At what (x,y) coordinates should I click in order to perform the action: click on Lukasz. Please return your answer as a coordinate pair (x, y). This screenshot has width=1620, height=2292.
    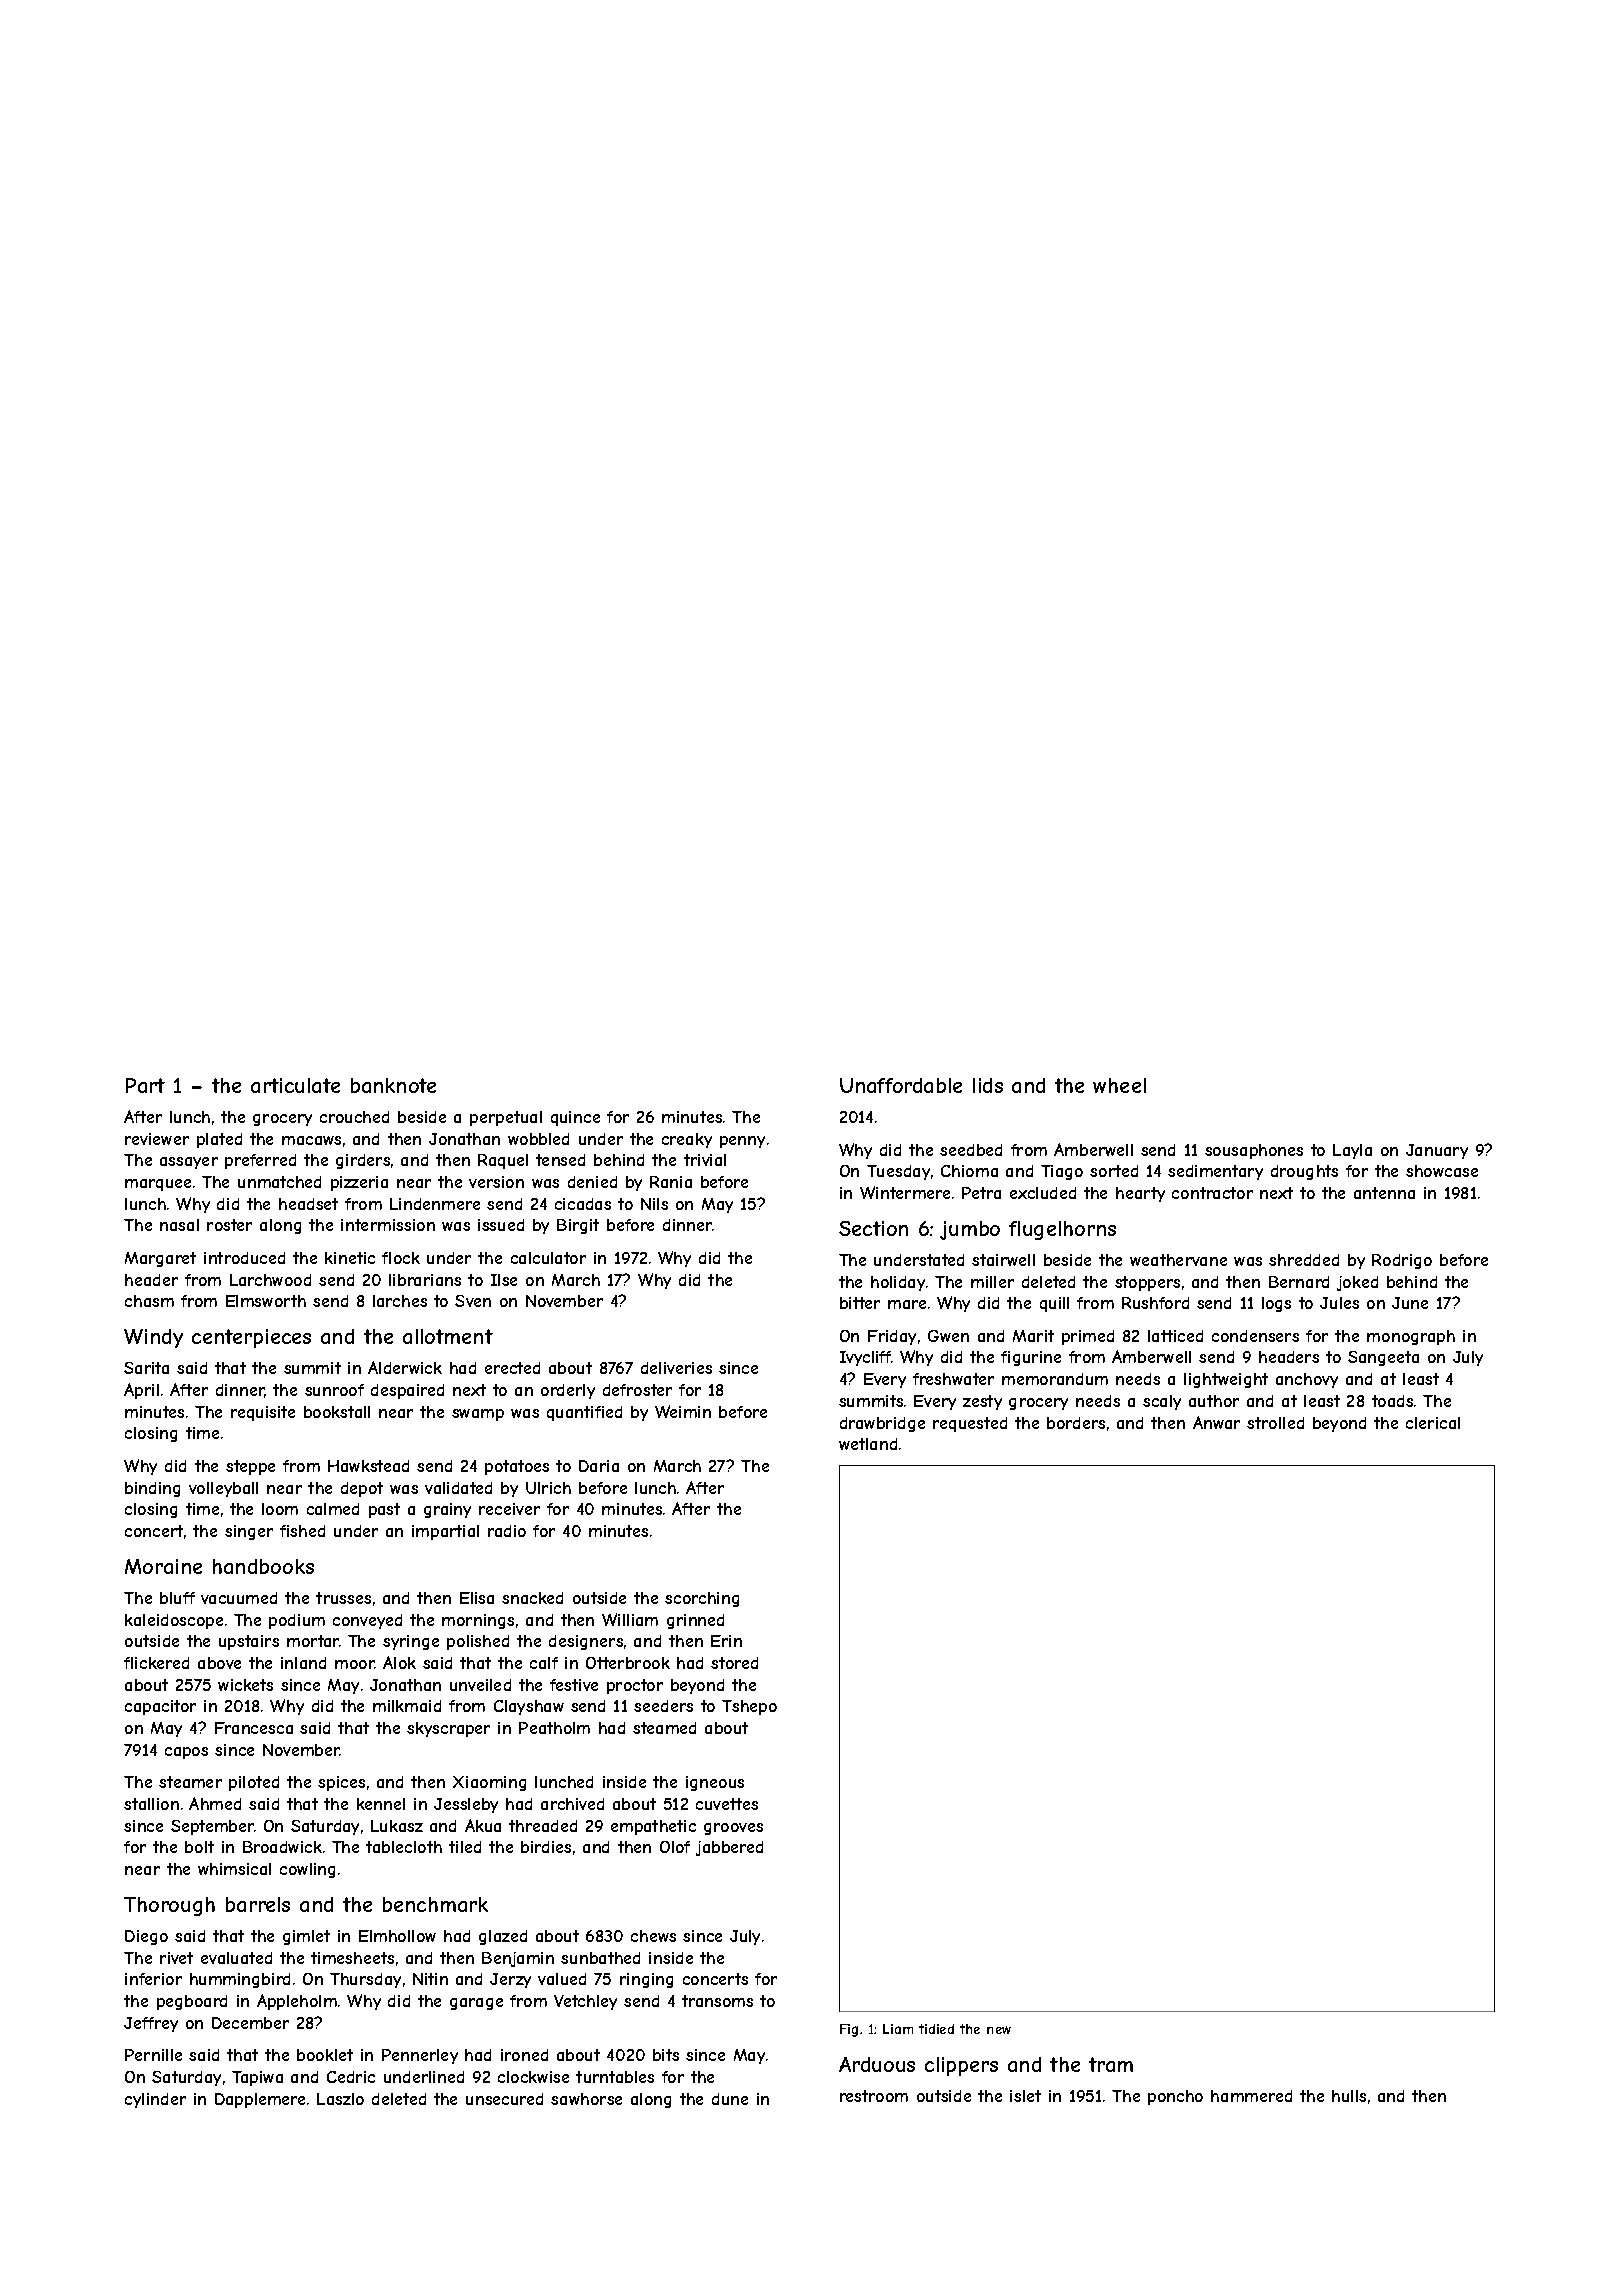
    Looking at the image, I should click on (397, 1826).
